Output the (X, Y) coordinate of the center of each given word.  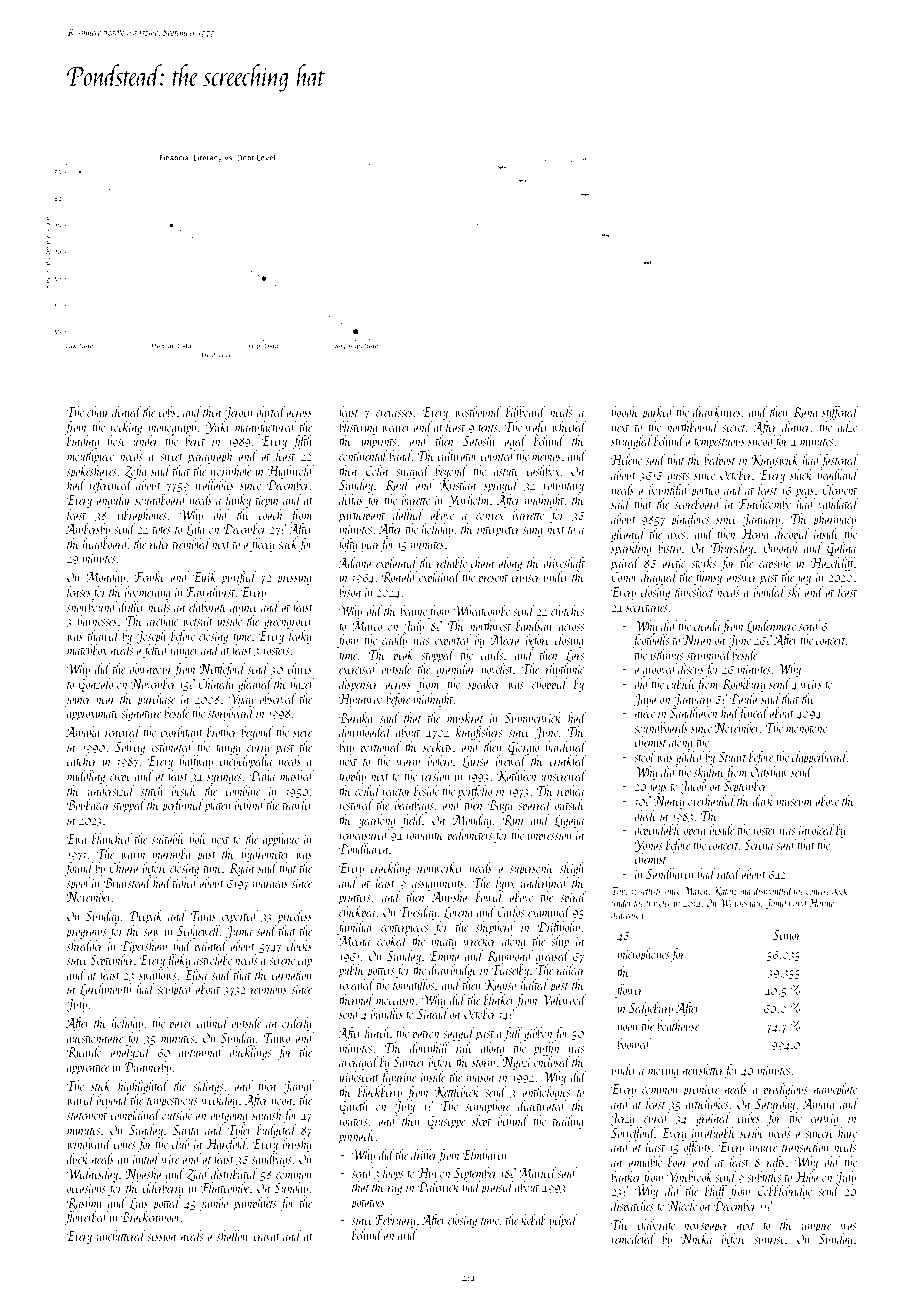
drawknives (717, 411)
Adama (354, 562)
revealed (356, 984)
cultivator (457, 455)
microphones (643, 955)
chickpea (358, 913)
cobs (167, 411)
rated (728, 873)
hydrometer (265, 855)
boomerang (148, 593)
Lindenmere (771, 627)
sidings (208, 1087)
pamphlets (255, 1204)
